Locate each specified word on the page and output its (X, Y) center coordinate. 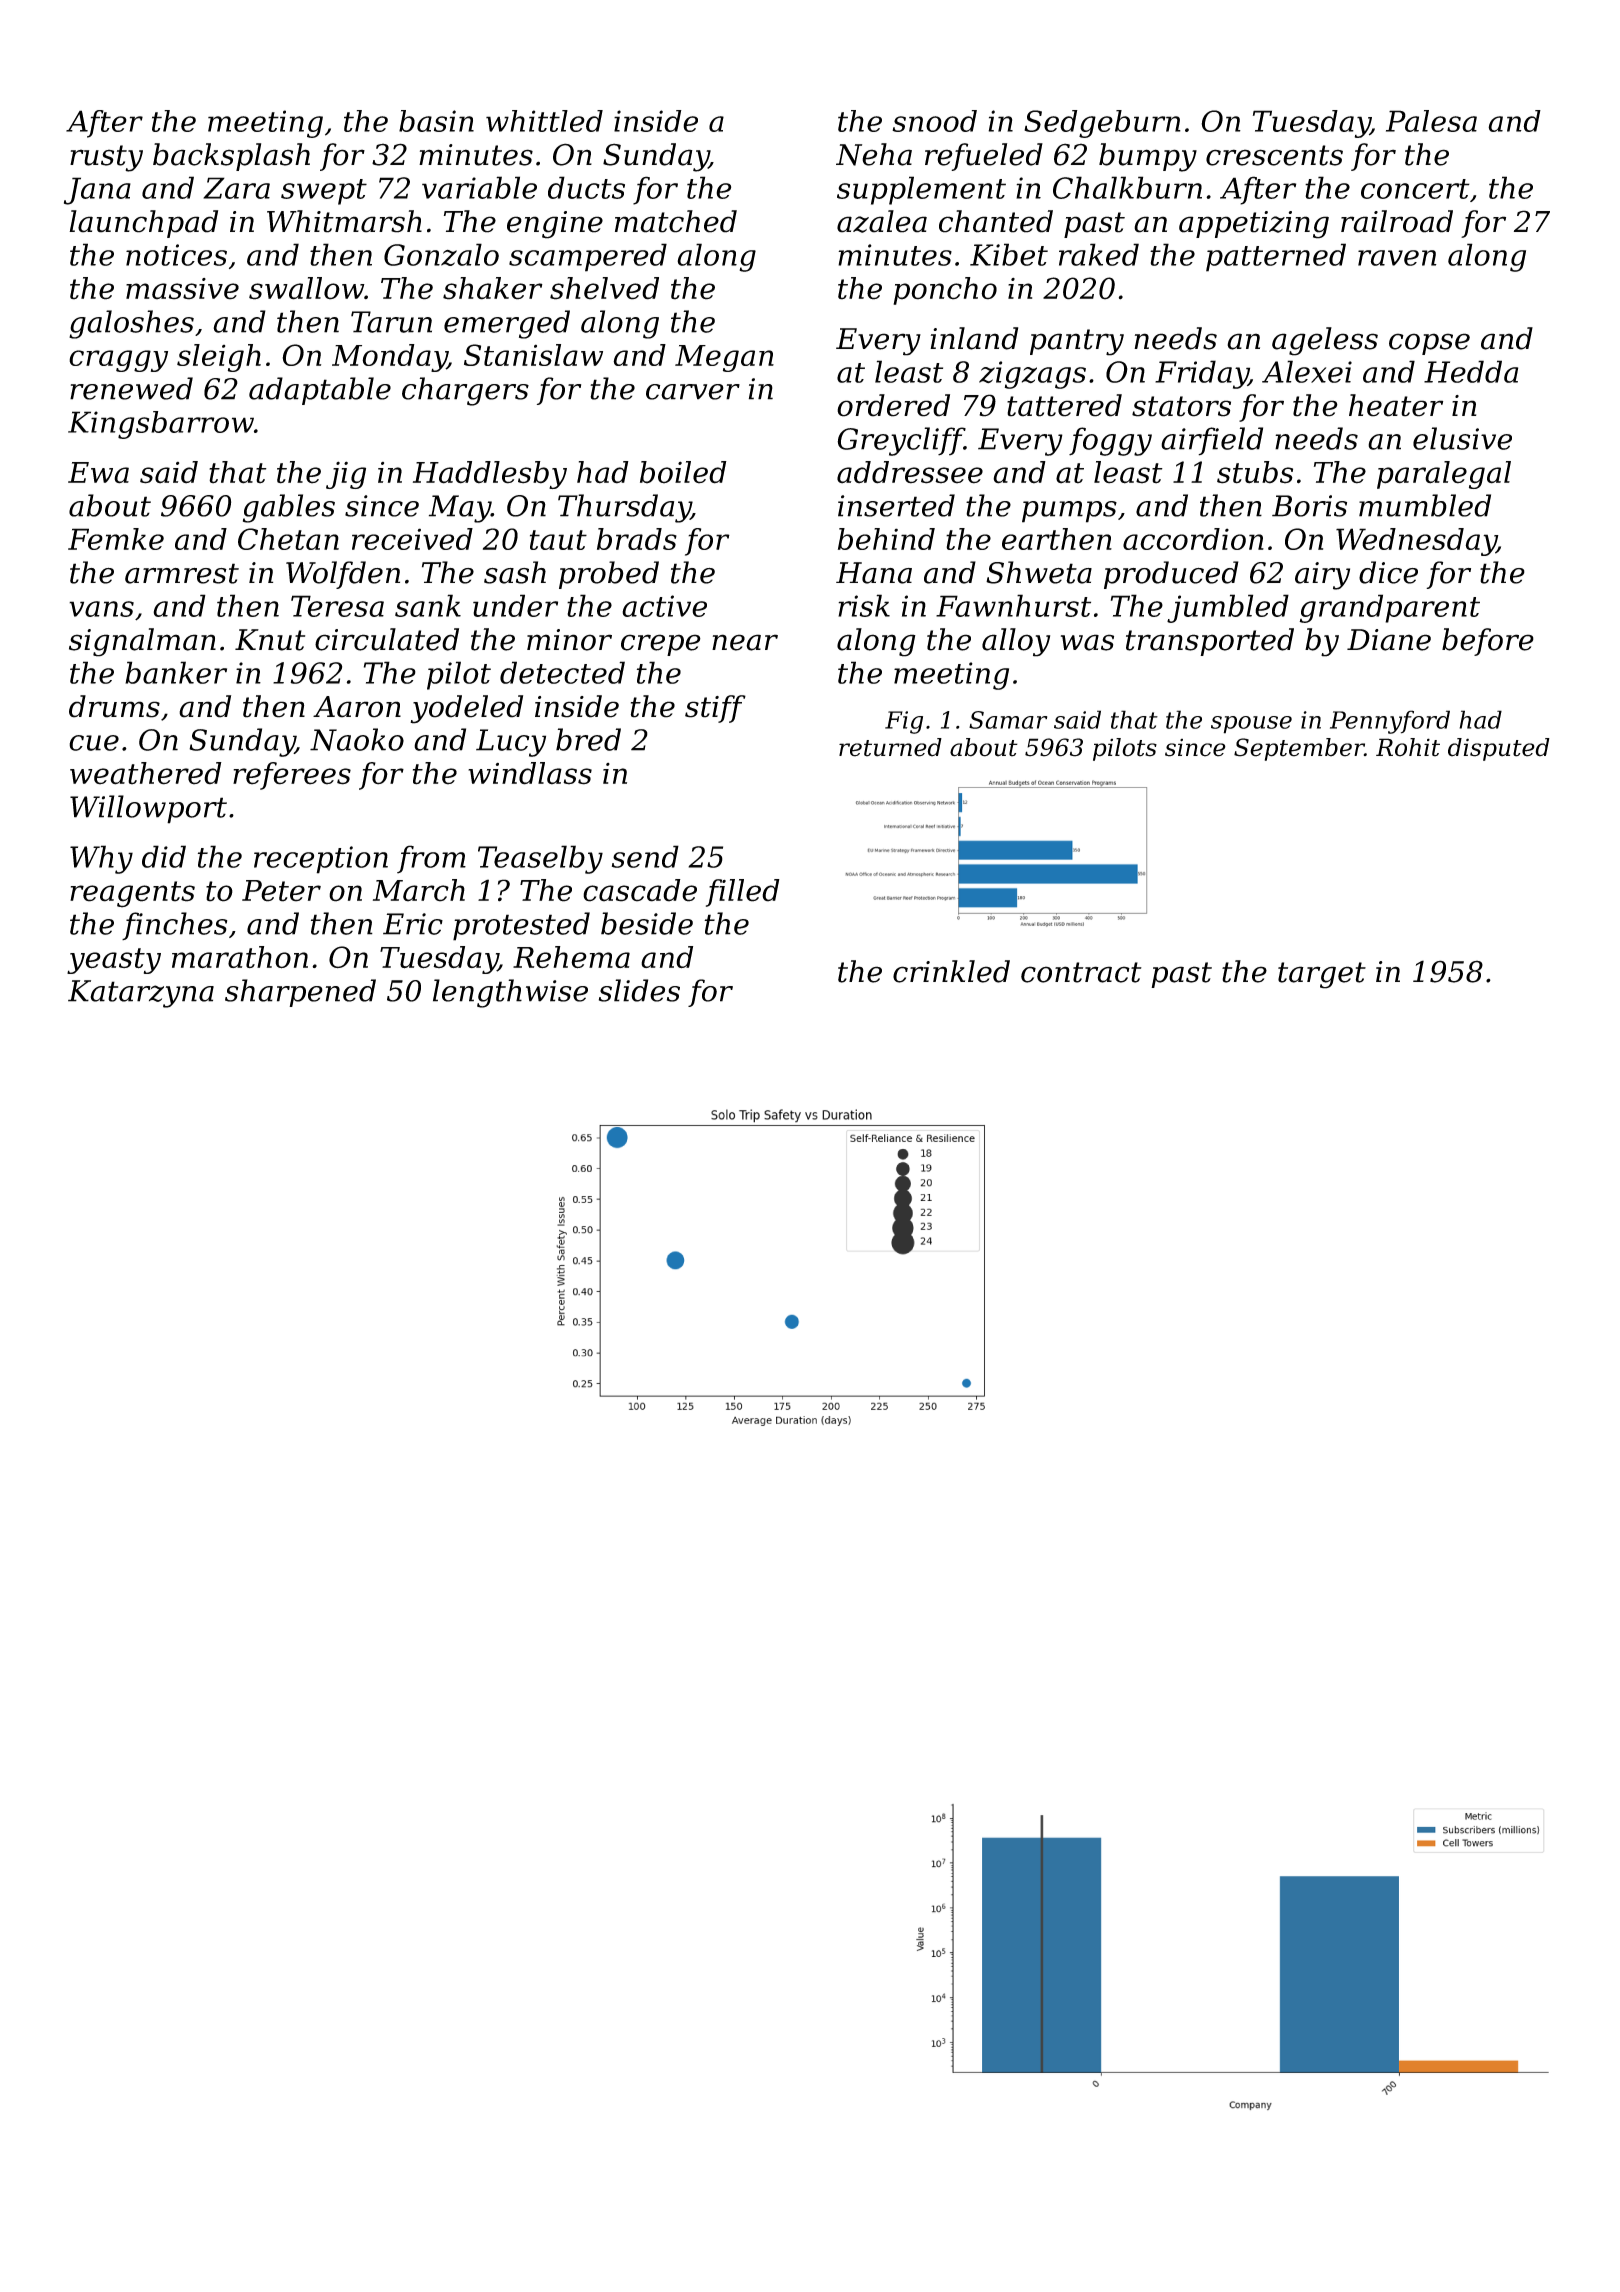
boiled (683, 472)
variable (479, 187)
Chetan (288, 539)
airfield (1212, 441)
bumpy (1148, 157)
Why (101, 859)
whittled (544, 121)
